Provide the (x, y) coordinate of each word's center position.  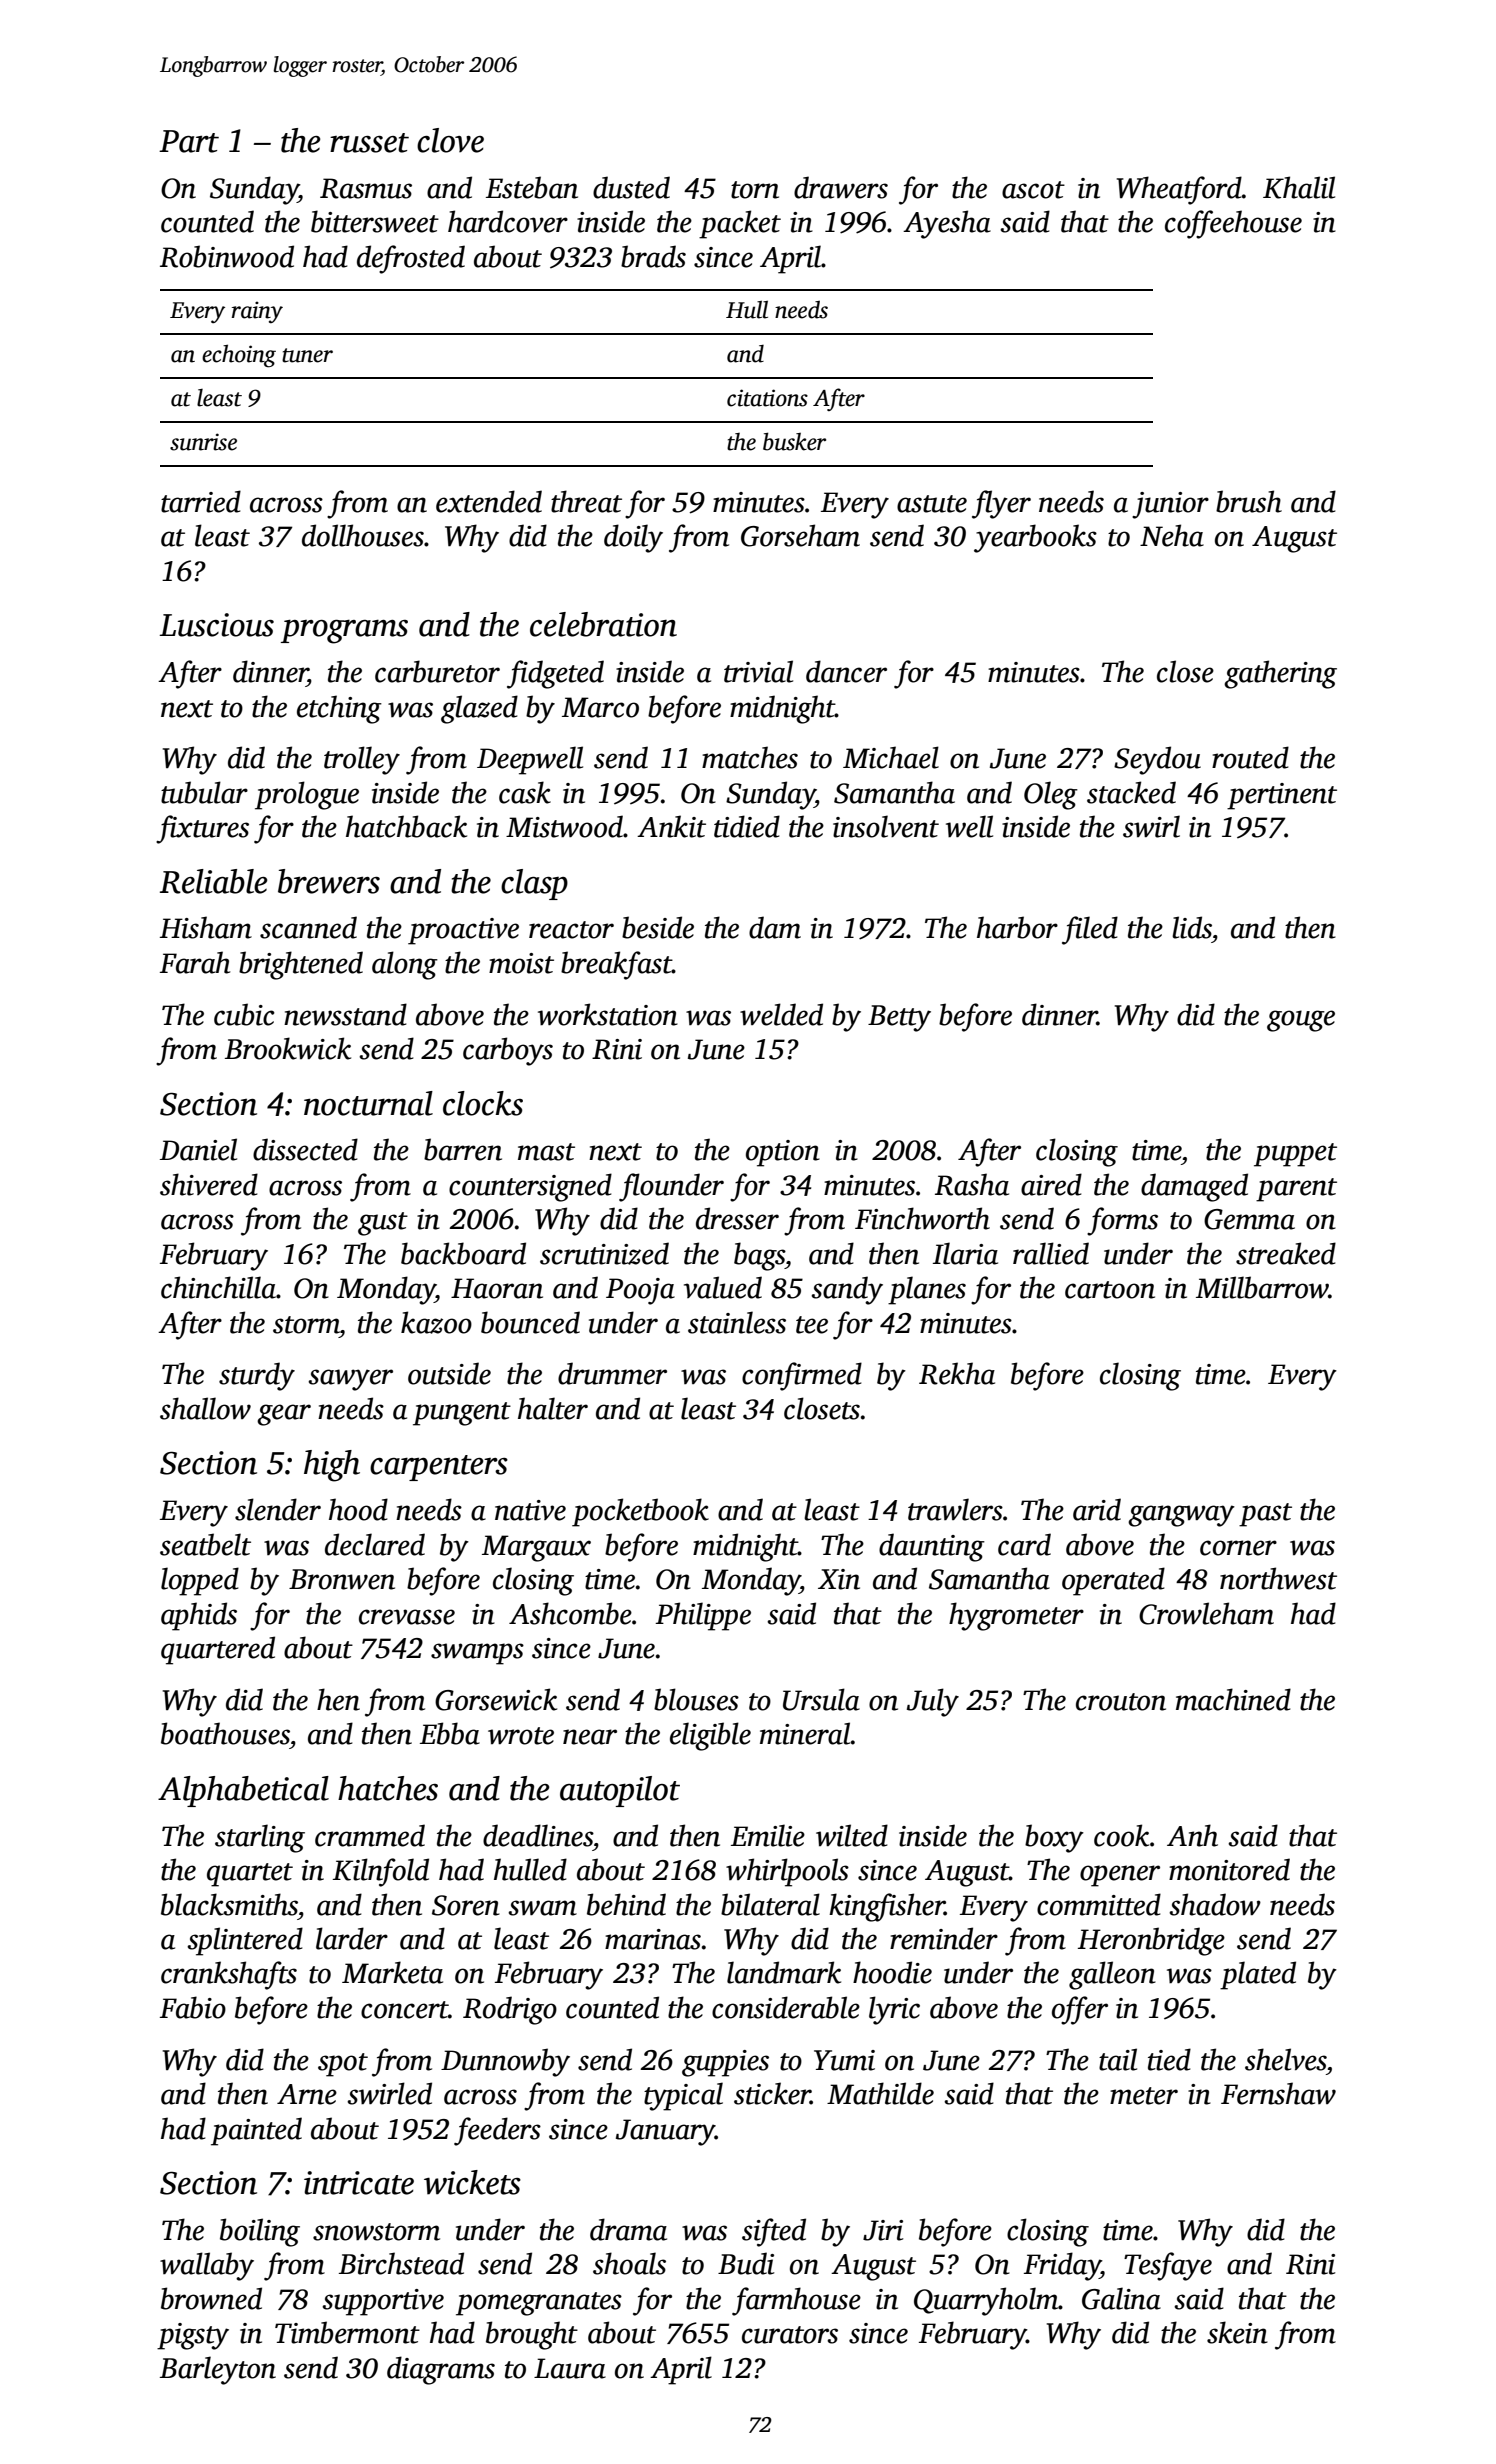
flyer (1001, 504)
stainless (737, 1322)
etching (339, 709)
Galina (1121, 2298)
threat (586, 501)
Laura (570, 2368)
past (1265, 1515)
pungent (462, 1414)
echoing (239, 356)
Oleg (1051, 795)
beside (658, 927)
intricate (359, 2183)
